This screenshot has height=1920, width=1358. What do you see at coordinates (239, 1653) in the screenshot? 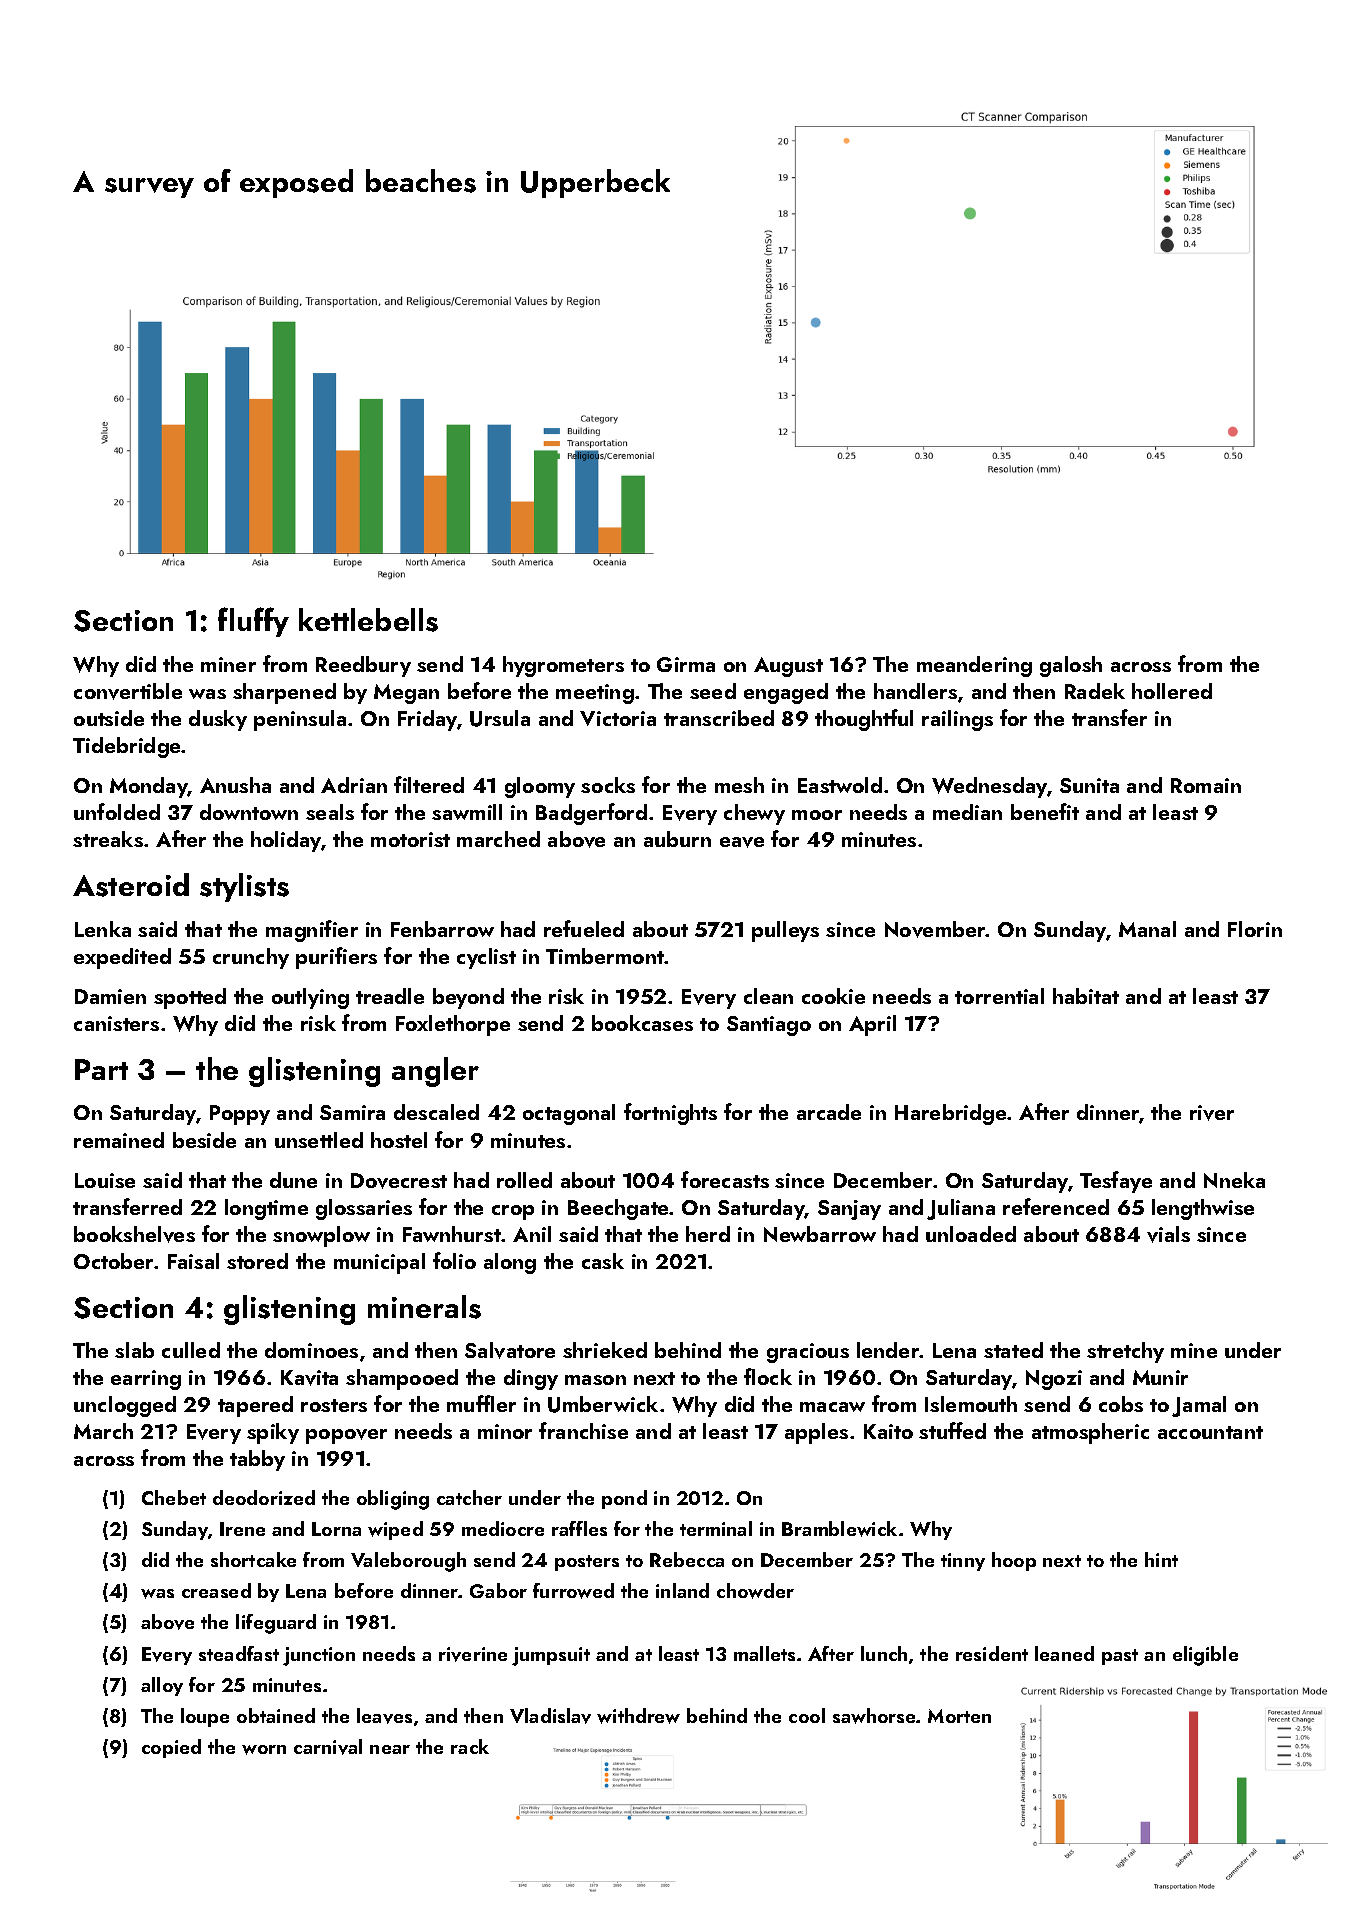
I see `steadfast` at bounding box center [239, 1653].
